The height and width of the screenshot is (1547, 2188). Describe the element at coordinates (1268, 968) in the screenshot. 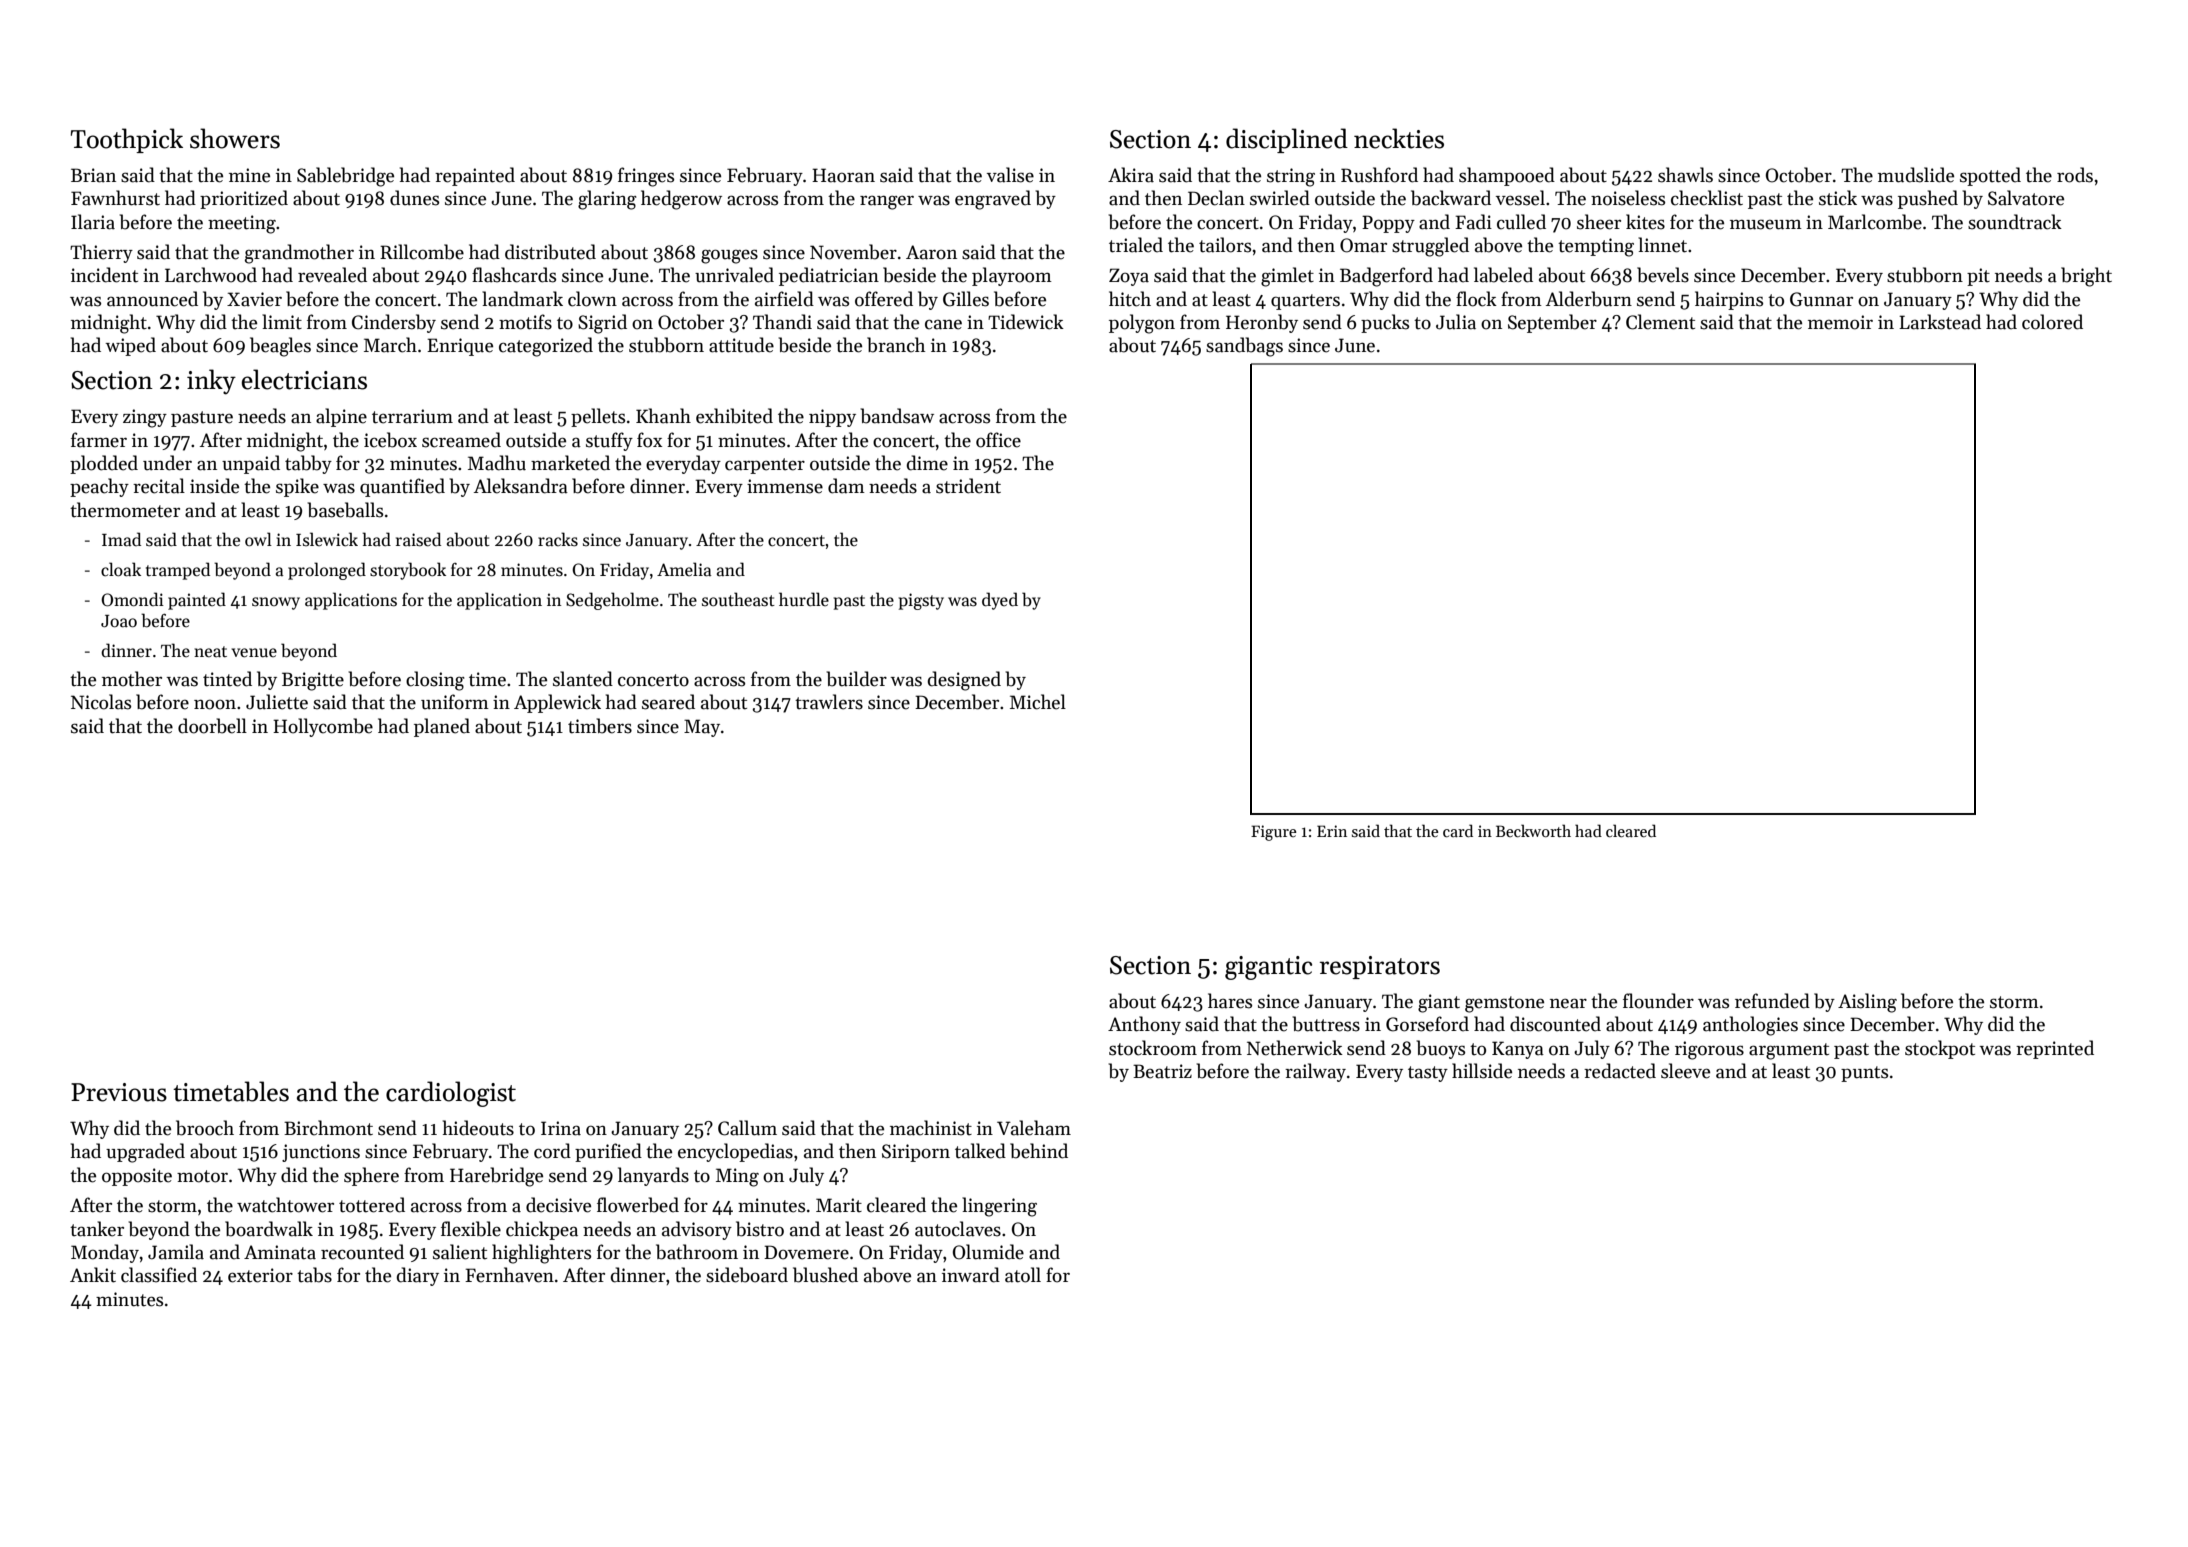

I see `gigantic` at that location.
